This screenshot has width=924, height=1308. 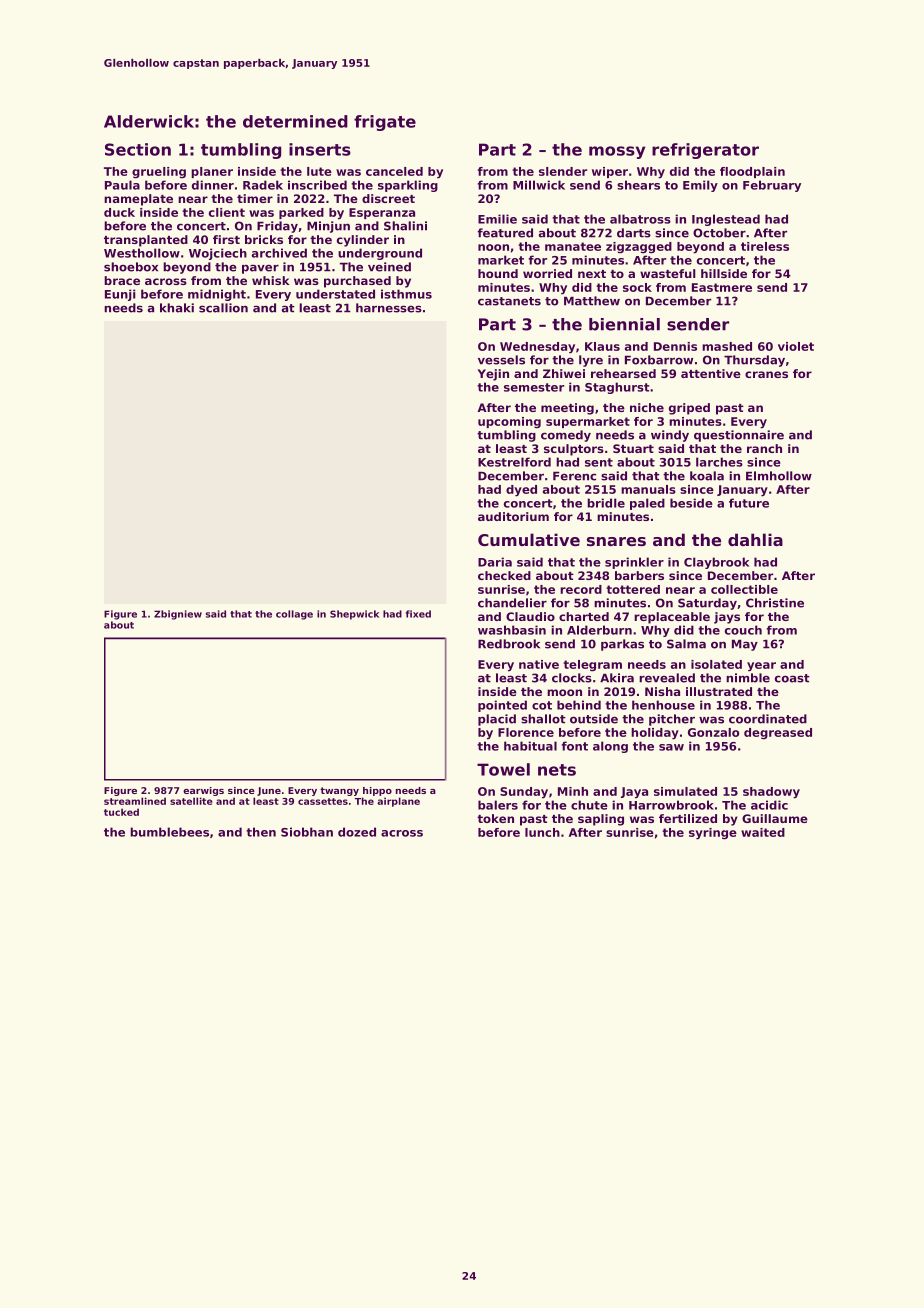 I want to click on June, so click(x=269, y=791).
